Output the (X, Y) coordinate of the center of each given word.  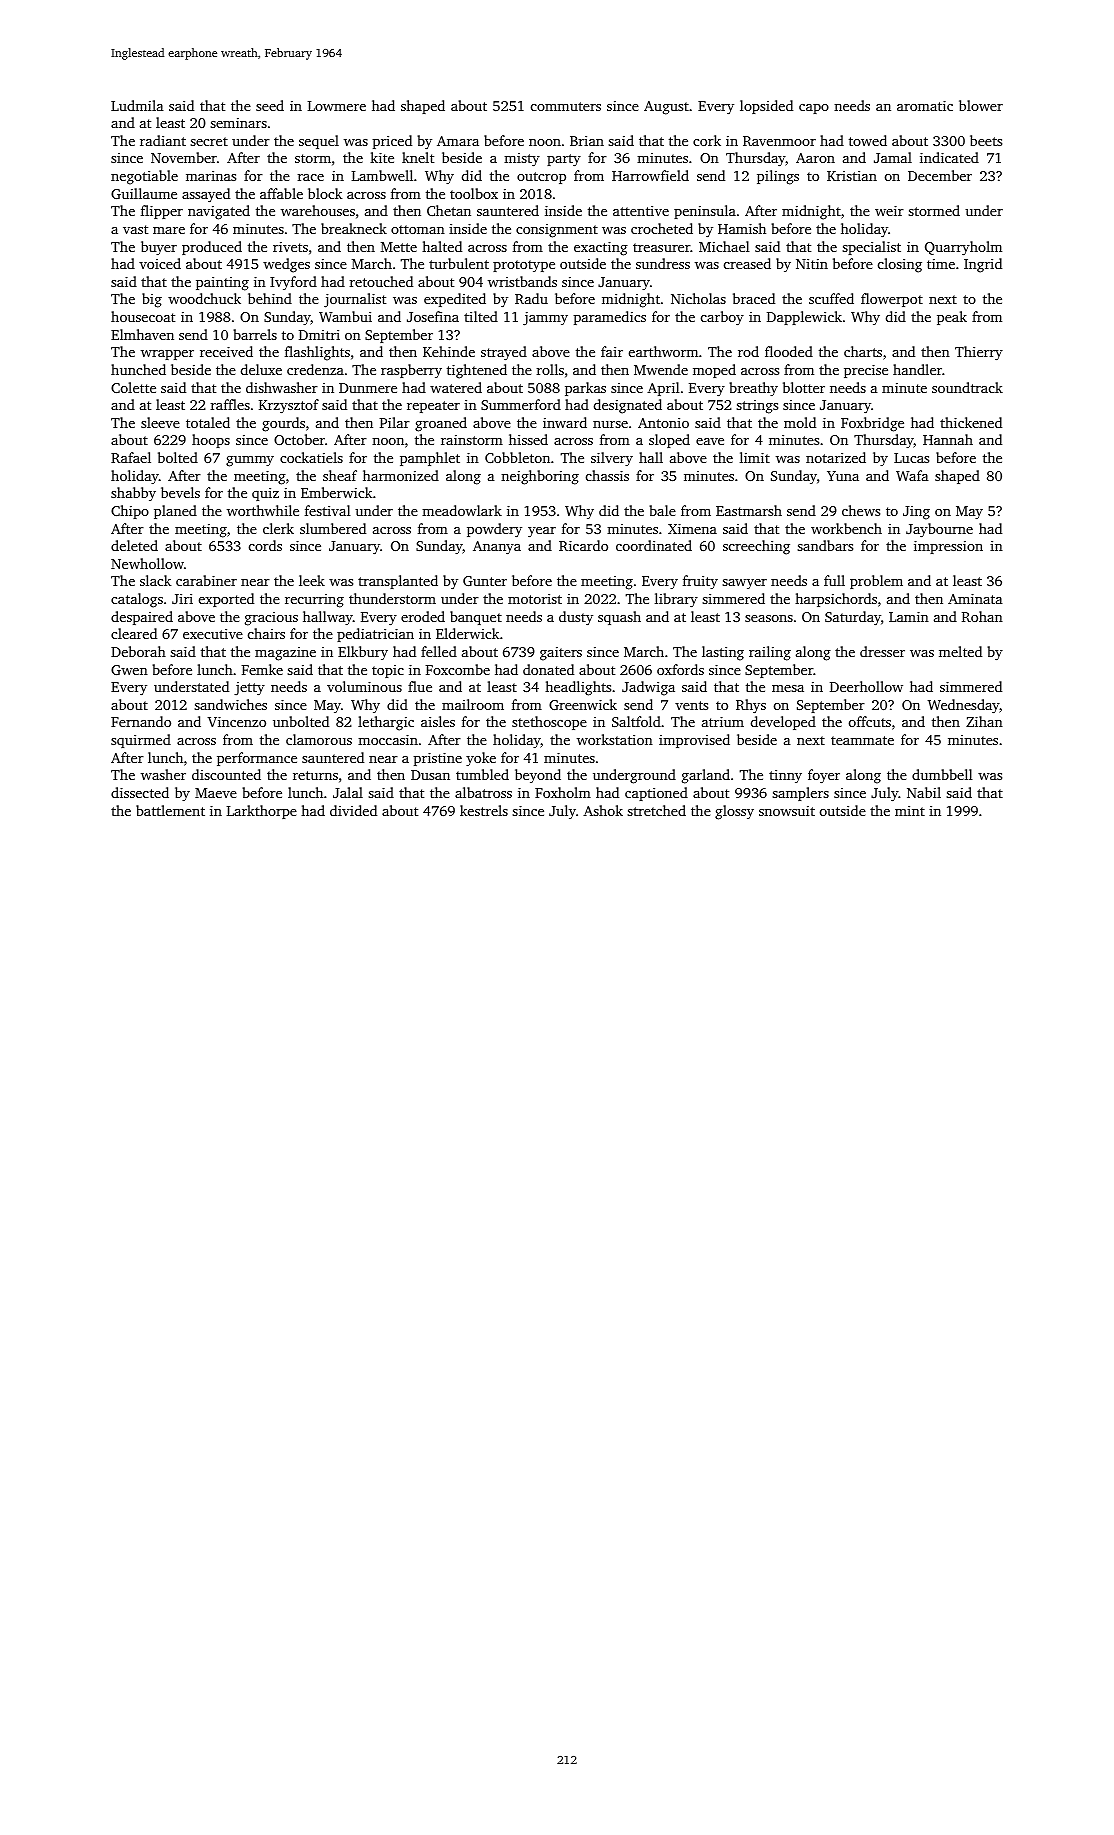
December (940, 175)
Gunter (485, 581)
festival (327, 510)
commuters (566, 106)
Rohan (982, 616)
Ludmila (137, 105)
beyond (538, 776)
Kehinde (449, 351)
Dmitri (319, 335)
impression (948, 547)
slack (155, 580)
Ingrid (983, 265)
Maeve (216, 793)
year (542, 532)
